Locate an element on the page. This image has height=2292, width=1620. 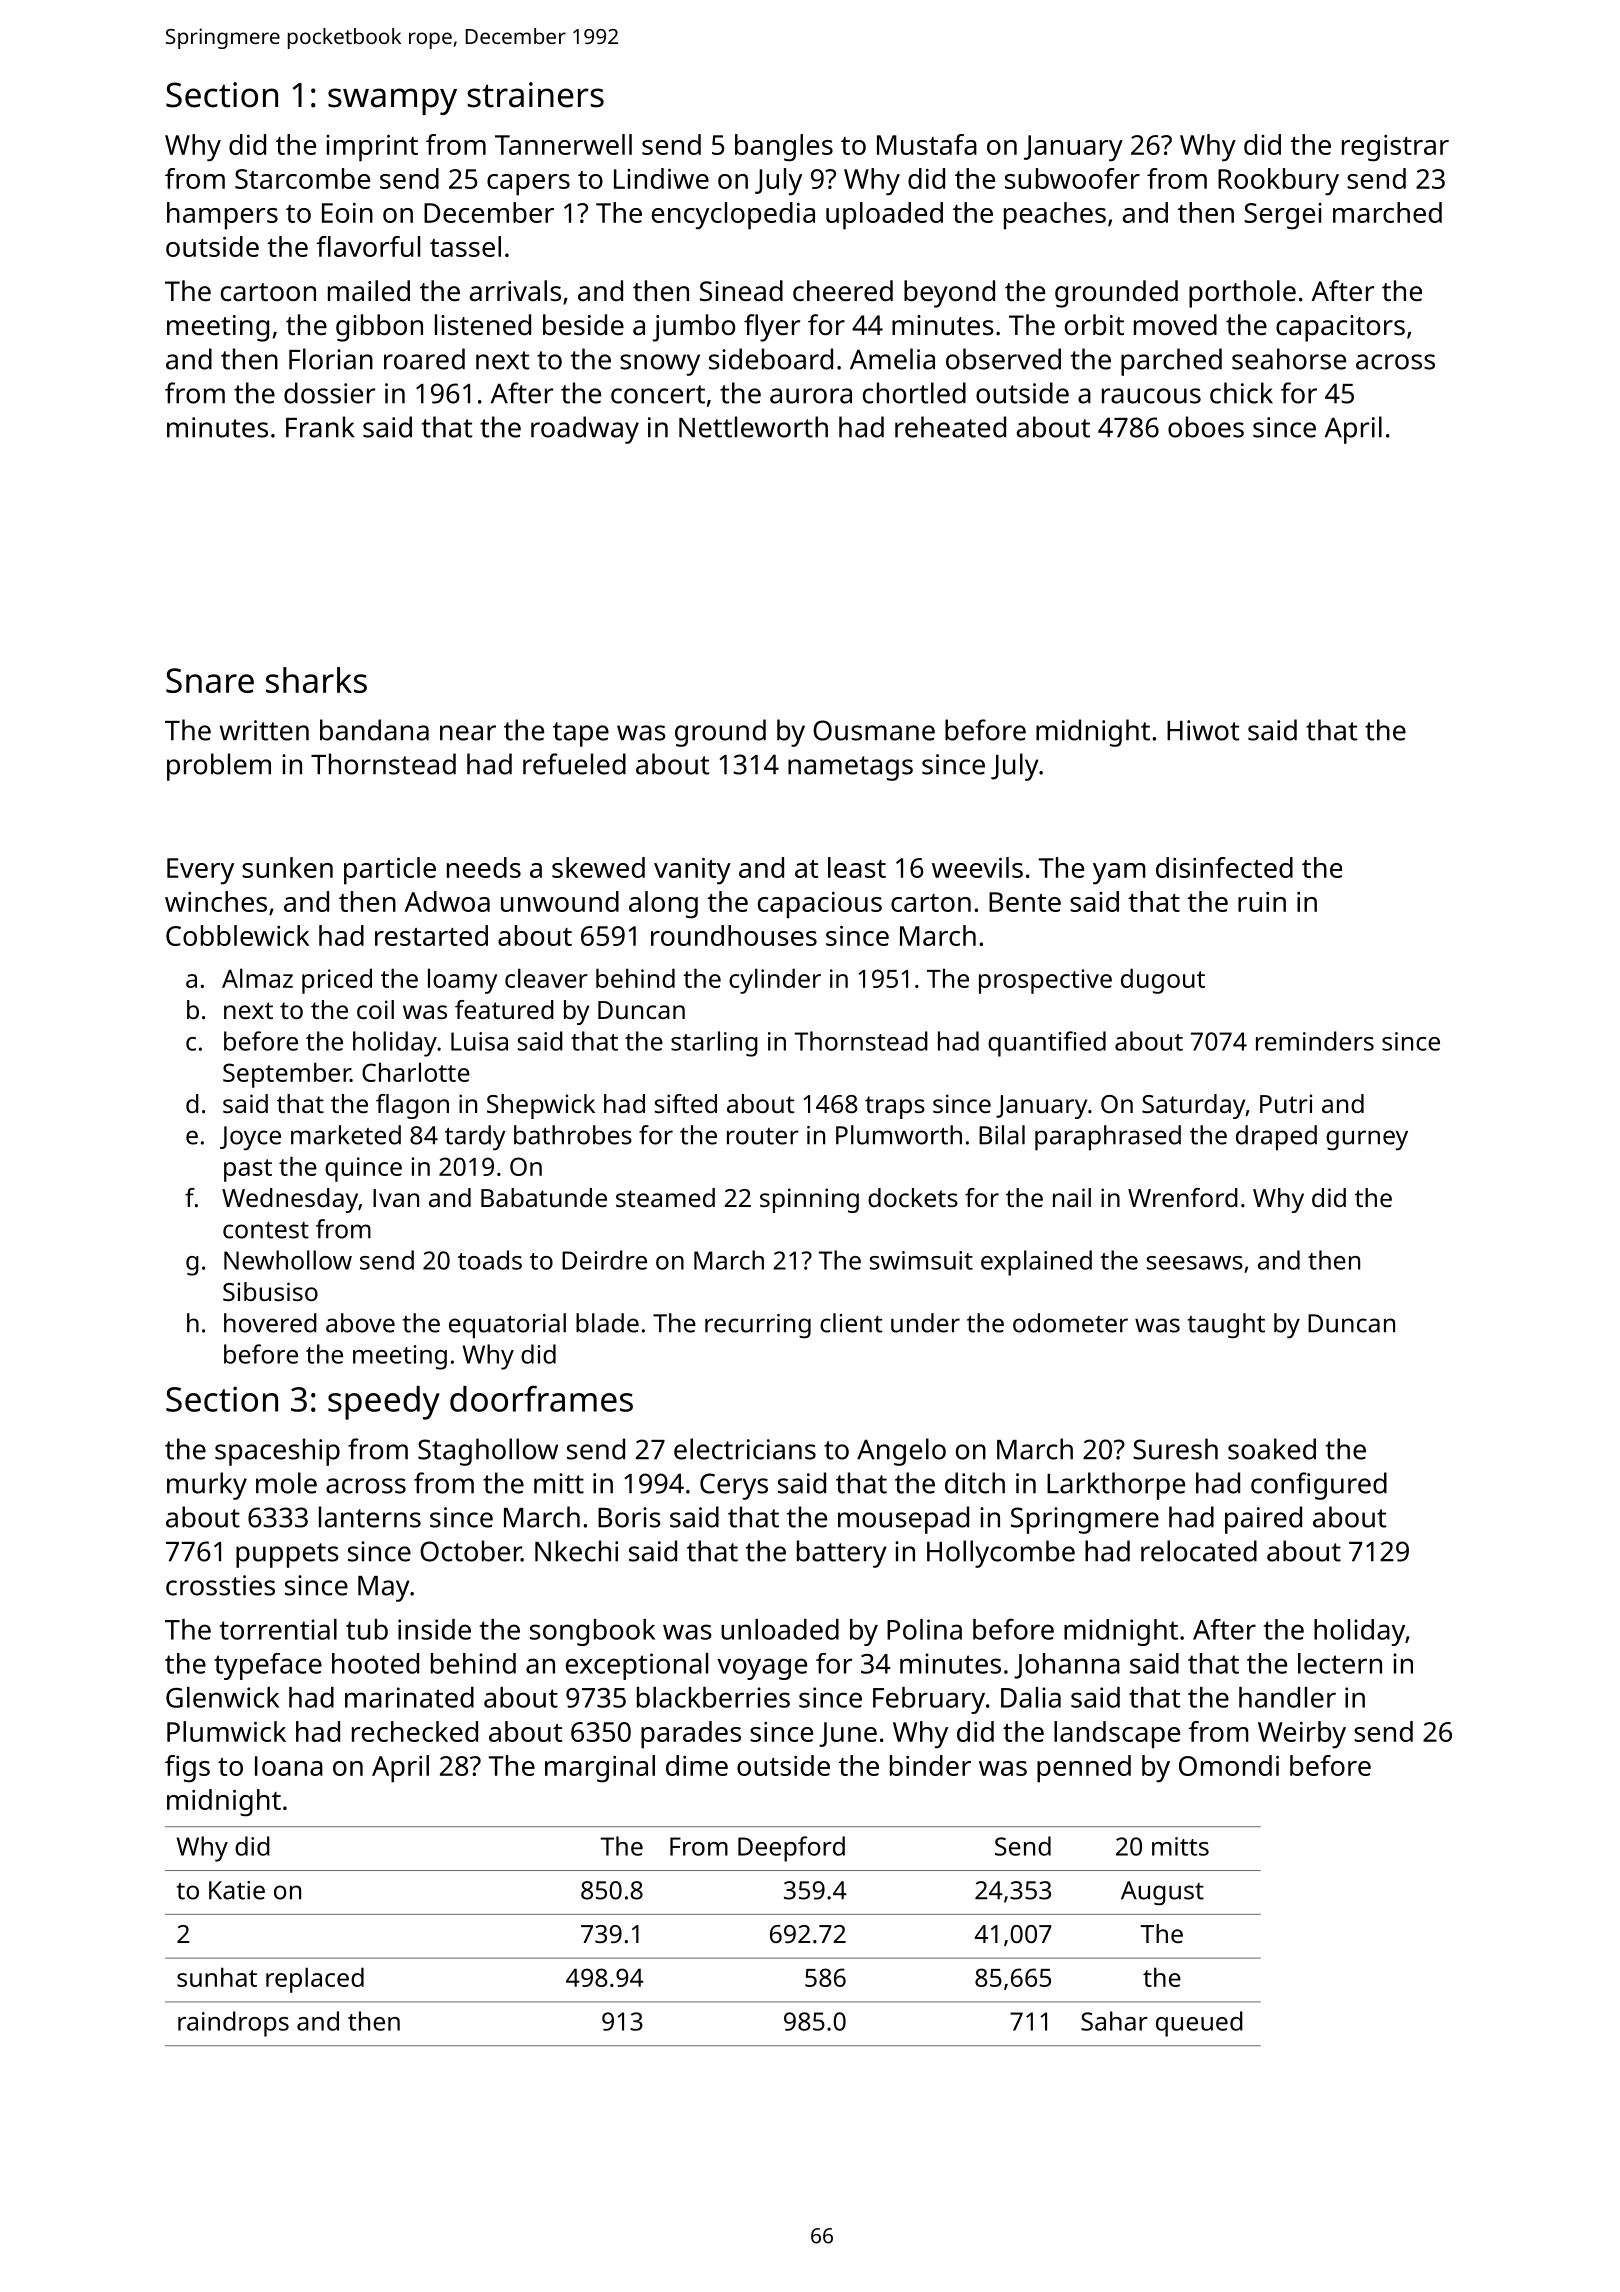
subwoofer is located at coordinates (1072, 178).
